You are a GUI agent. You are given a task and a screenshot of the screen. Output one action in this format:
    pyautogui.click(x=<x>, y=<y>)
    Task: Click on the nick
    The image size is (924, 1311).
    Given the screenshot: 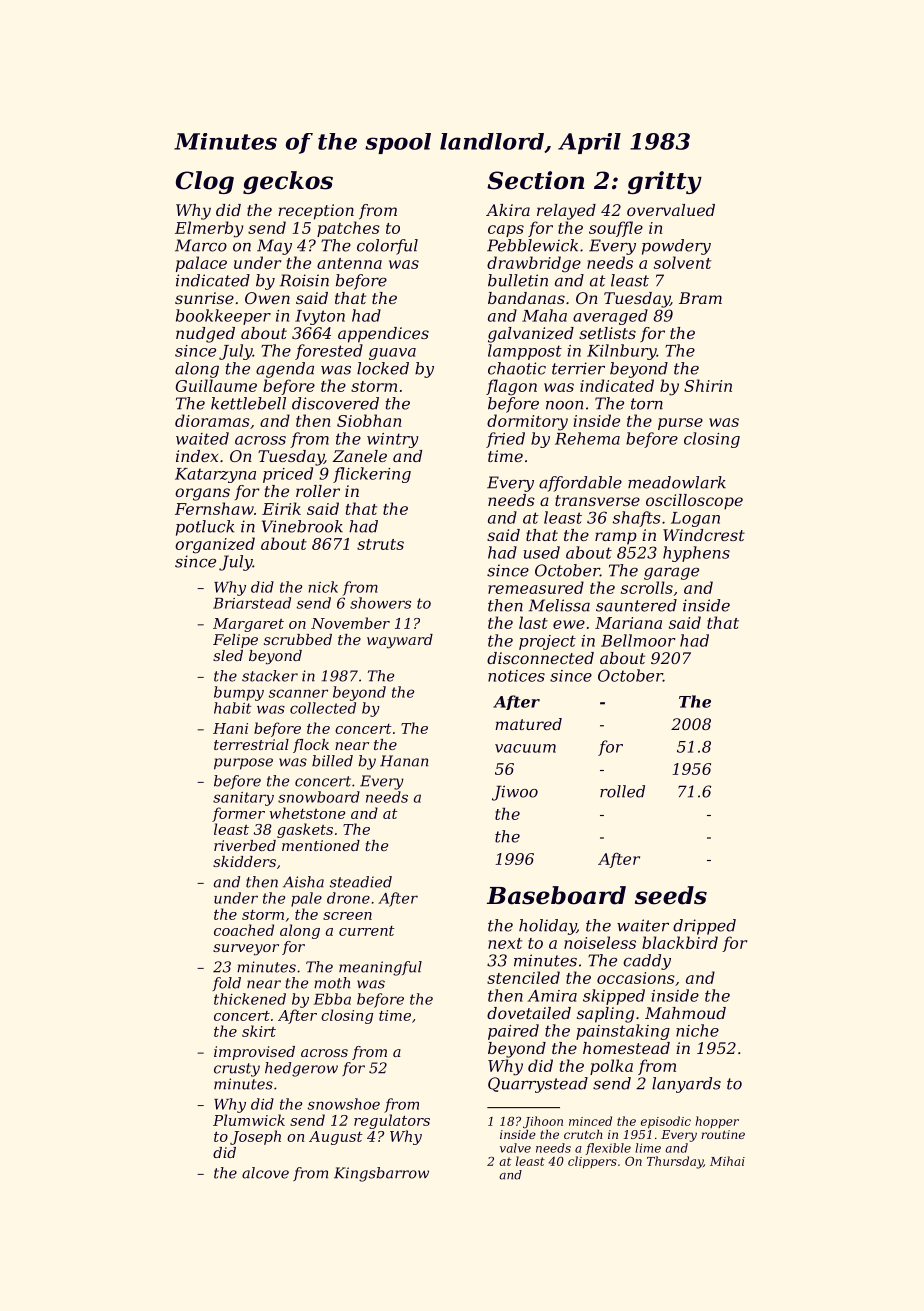 What is the action you would take?
    pyautogui.click(x=323, y=587)
